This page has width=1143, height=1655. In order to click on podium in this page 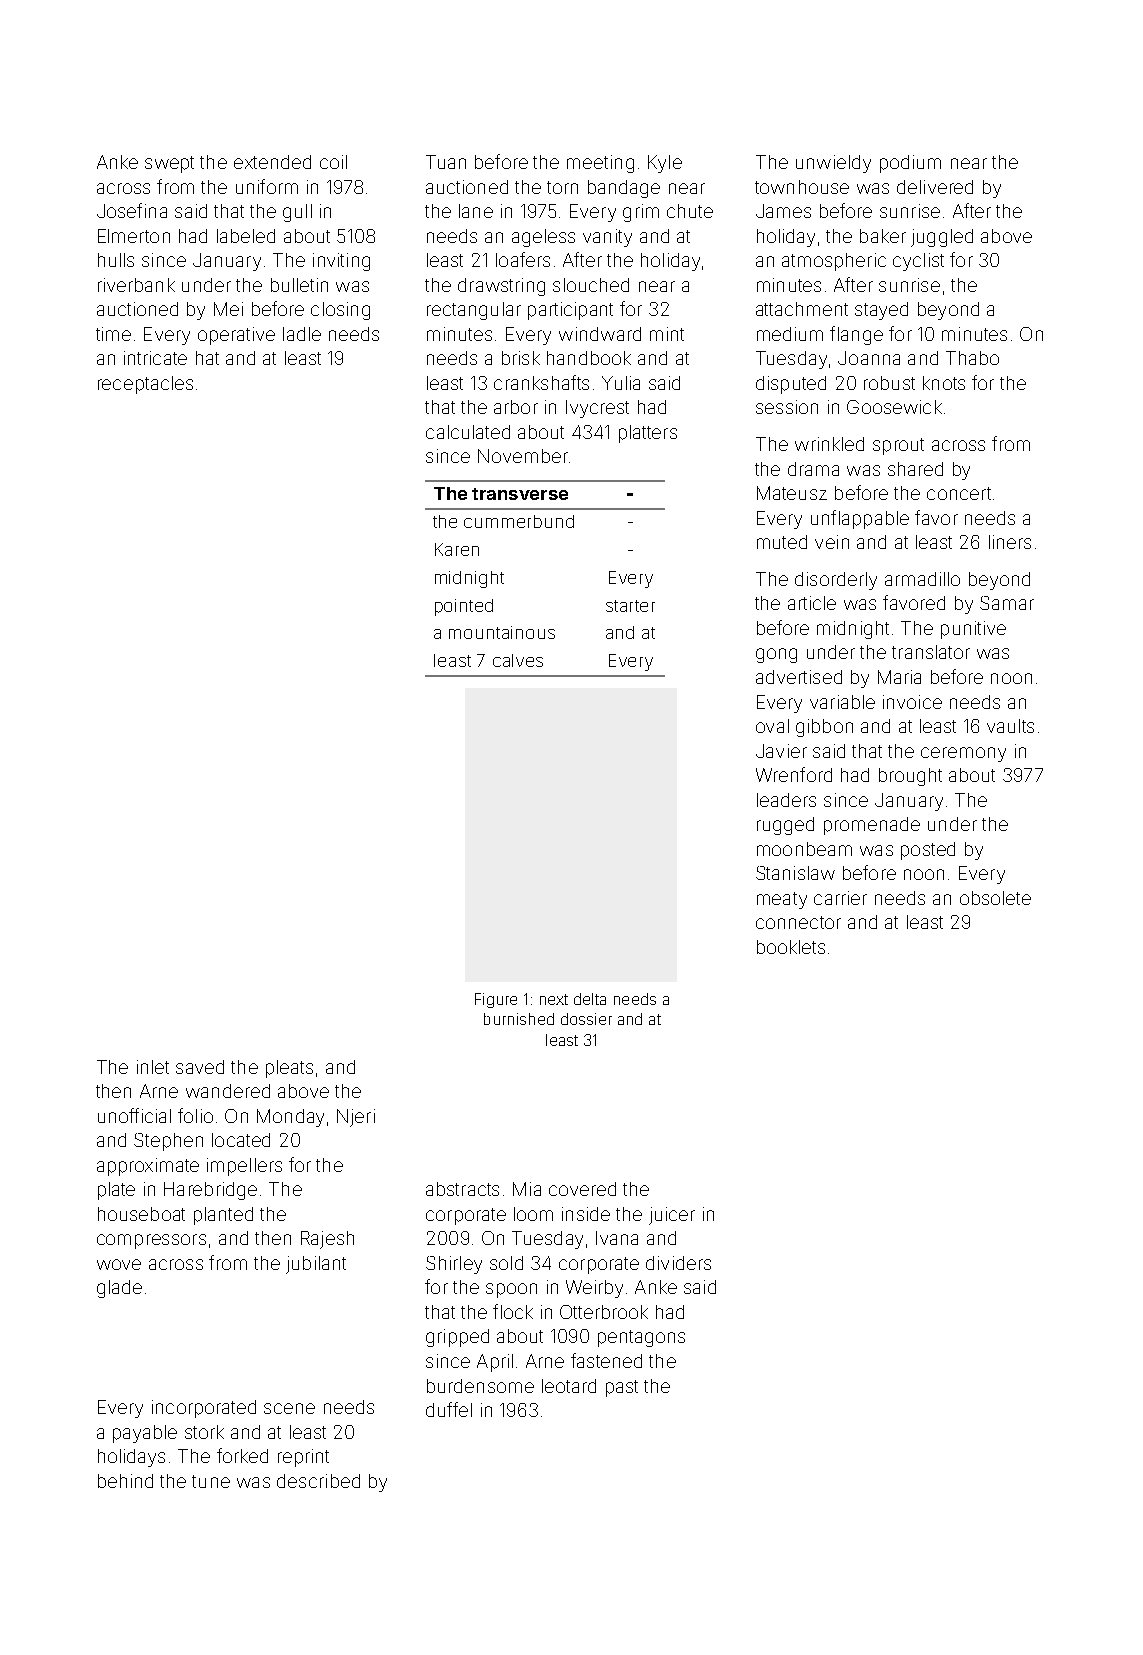, I will do `click(910, 164)`.
